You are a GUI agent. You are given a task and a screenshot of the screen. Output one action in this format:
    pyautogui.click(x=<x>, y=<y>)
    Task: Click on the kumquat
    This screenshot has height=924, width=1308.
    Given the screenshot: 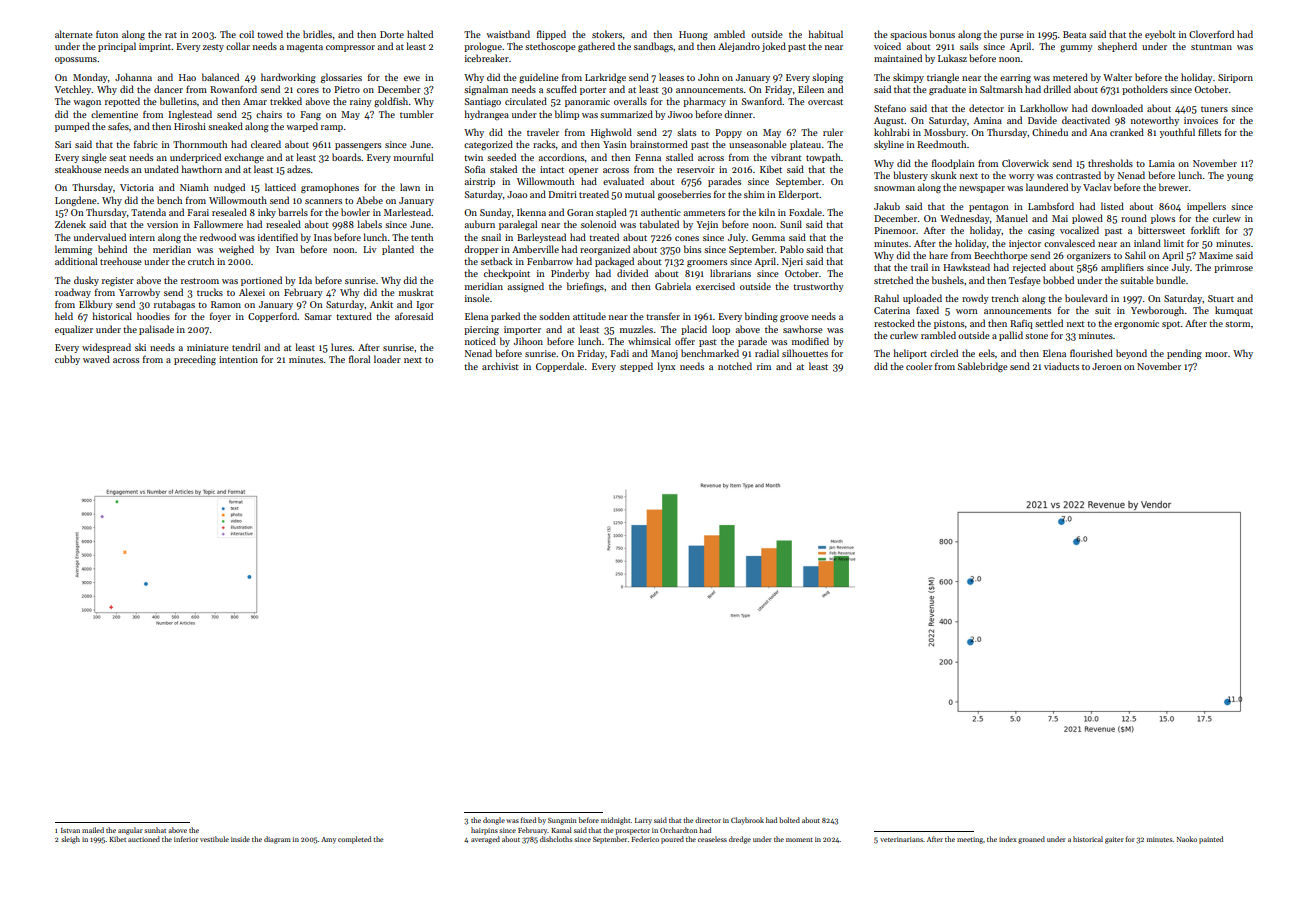 What is the action you would take?
    pyautogui.click(x=1234, y=311)
